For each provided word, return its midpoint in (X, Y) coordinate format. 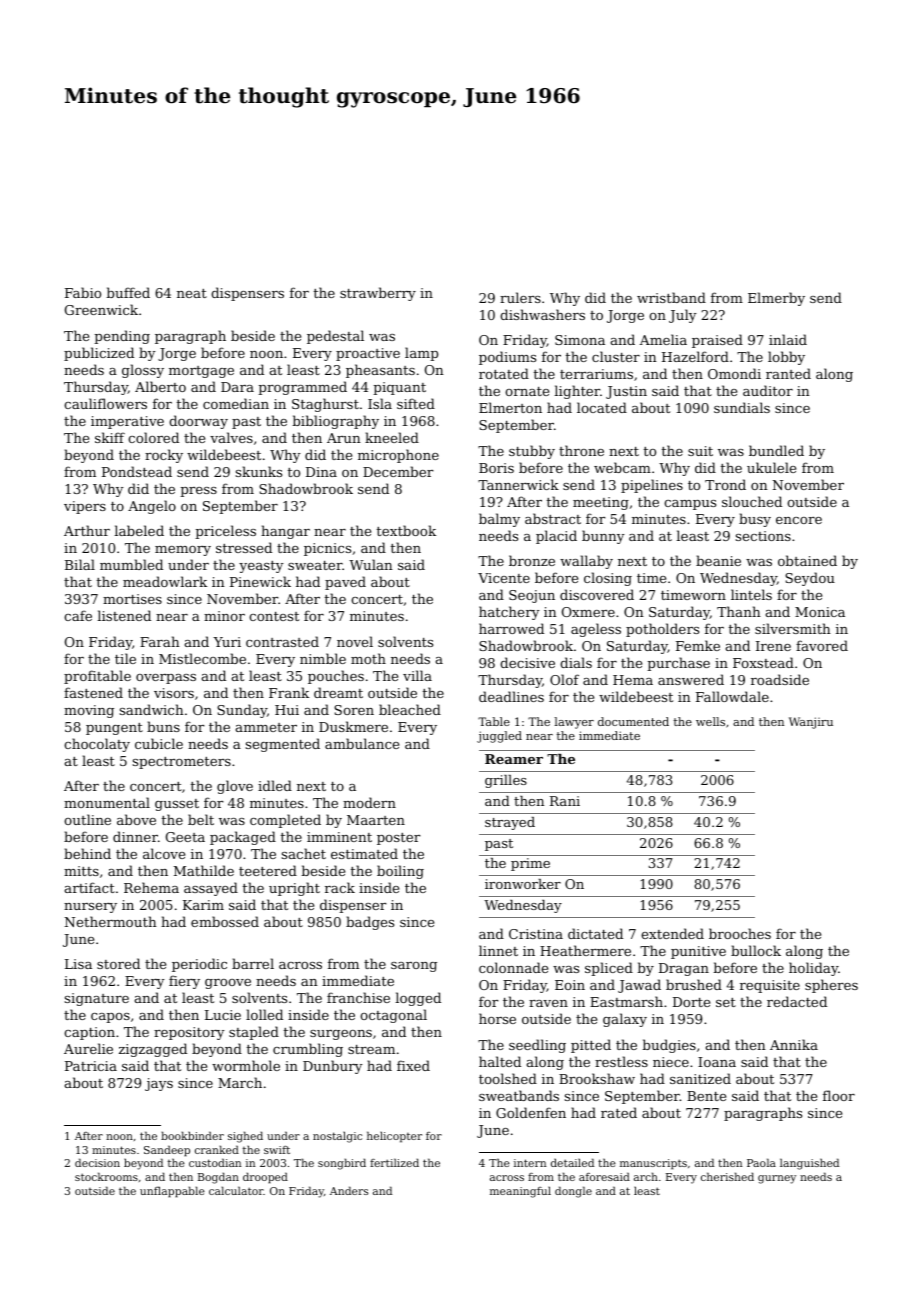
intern (530, 1163)
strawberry (378, 294)
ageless (596, 630)
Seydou (810, 579)
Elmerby (776, 299)
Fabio (83, 292)
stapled (254, 1033)
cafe (78, 615)
